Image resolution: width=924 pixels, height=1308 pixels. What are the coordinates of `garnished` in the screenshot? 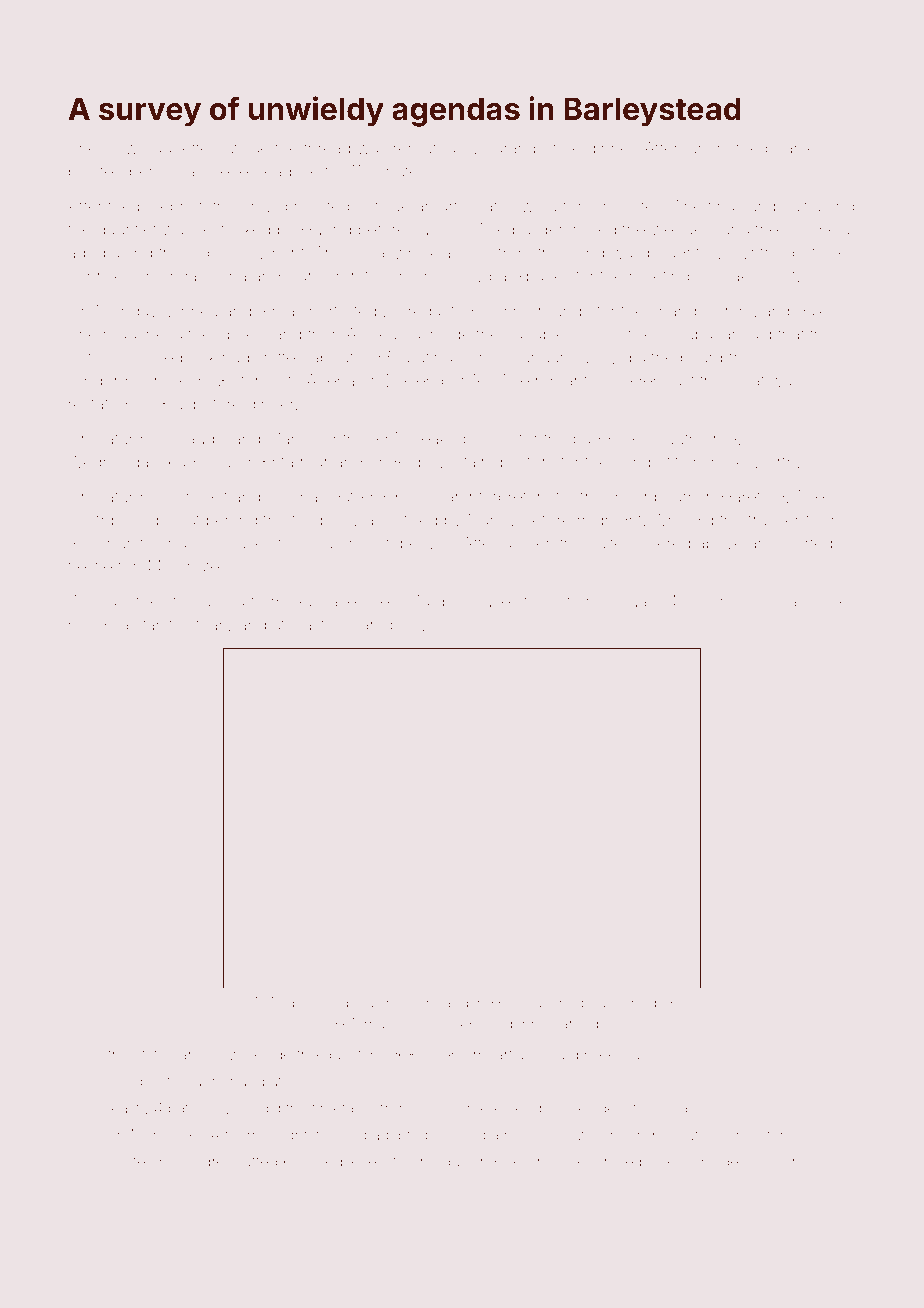 It's located at (623, 1004).
